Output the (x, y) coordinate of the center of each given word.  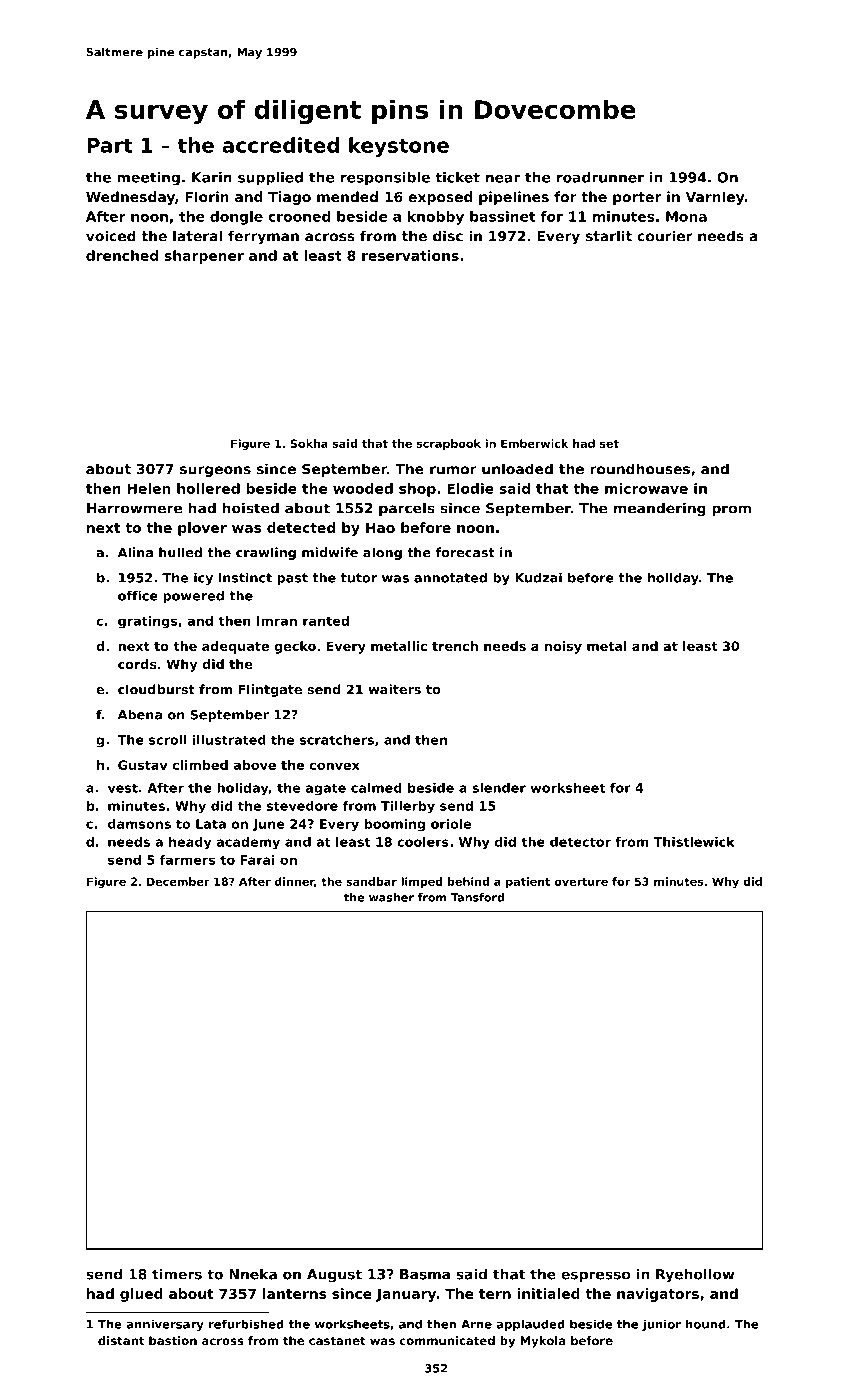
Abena (140, 714)
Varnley (715, 198)
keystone (399, 147)
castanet (337, 1341)
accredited (280, 145)
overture (581, 882)
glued (141, 1295)
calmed (376, 787)
